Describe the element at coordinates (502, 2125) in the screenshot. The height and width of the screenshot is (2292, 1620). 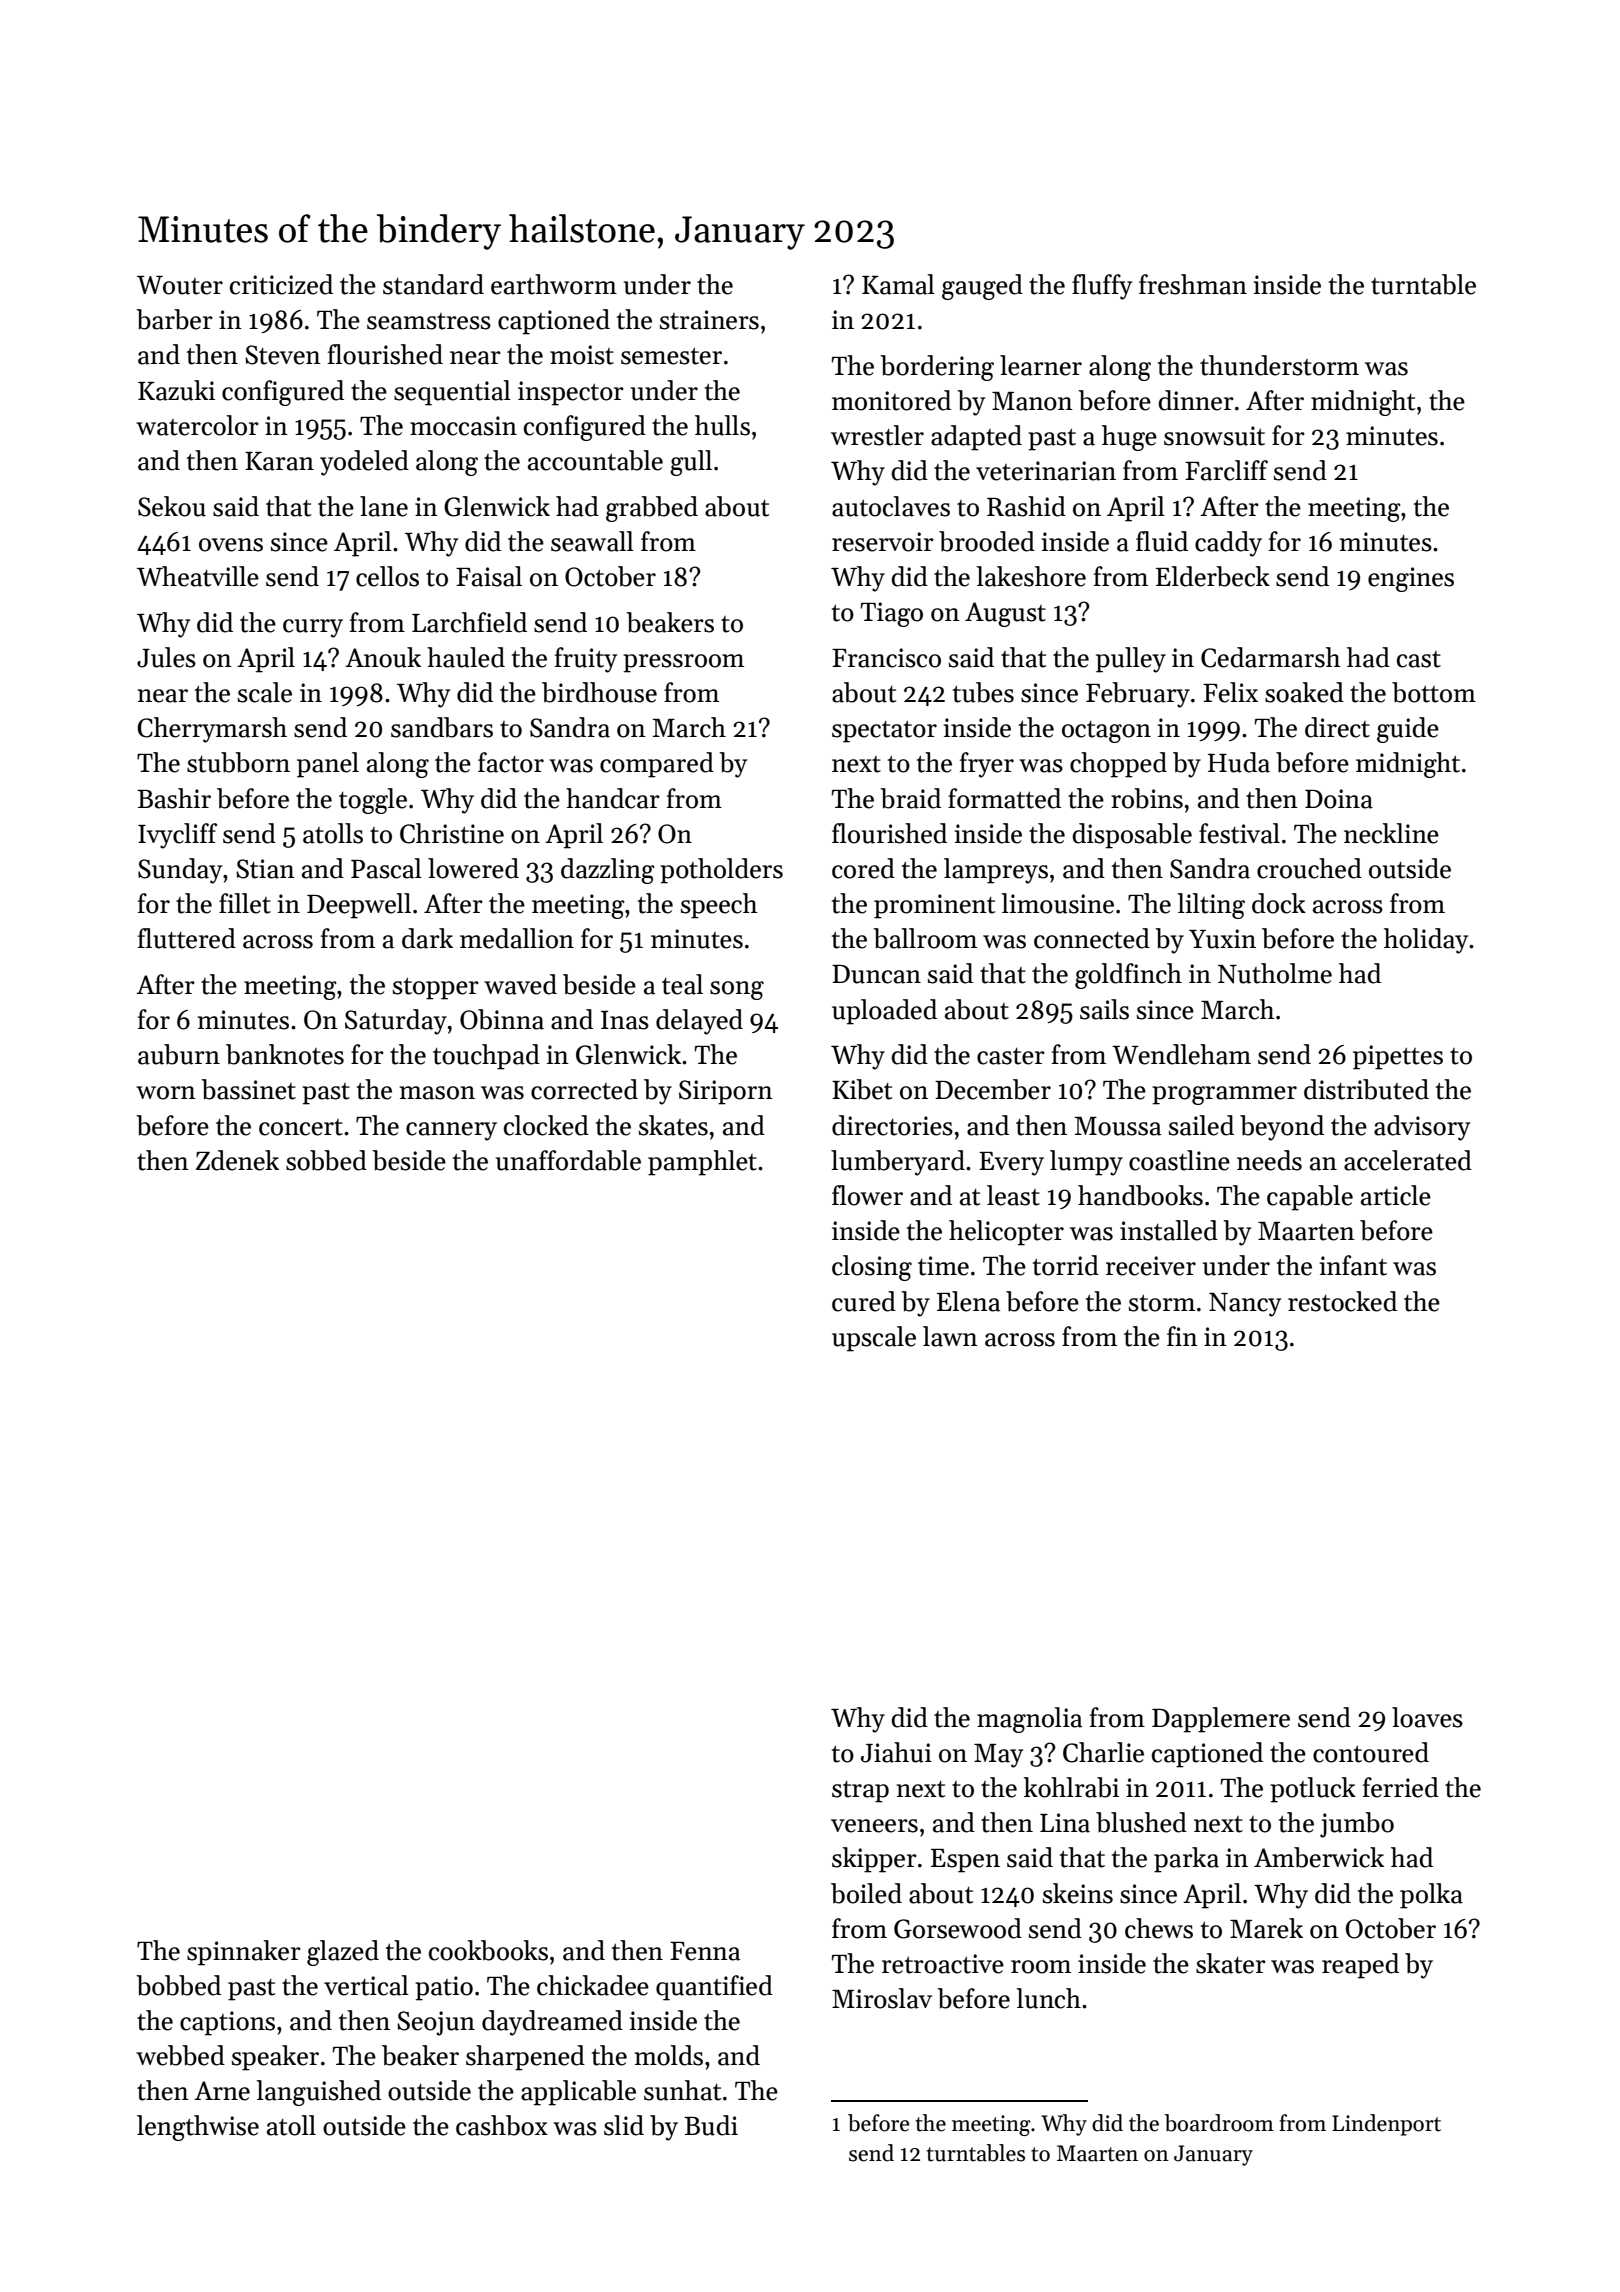
I see `cashbox` at that location.
